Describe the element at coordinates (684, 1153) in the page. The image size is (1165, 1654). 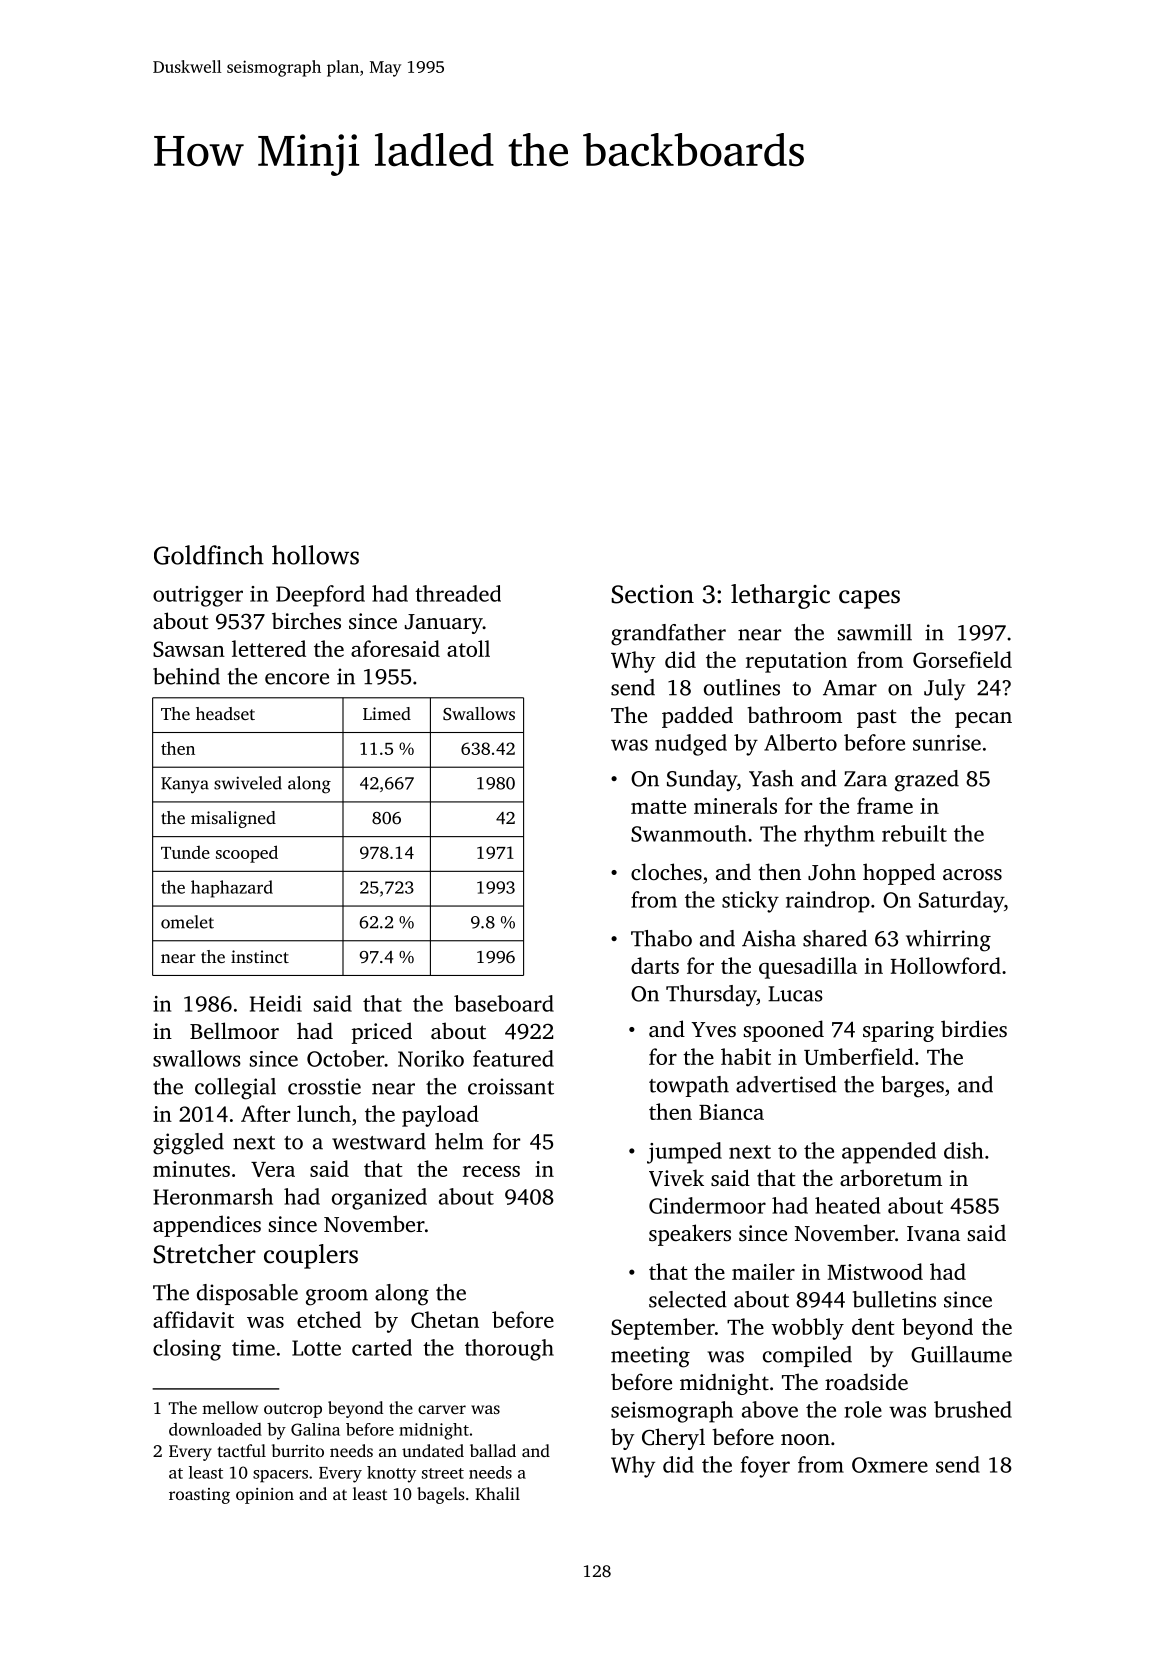
I see `jumped` at that location.
